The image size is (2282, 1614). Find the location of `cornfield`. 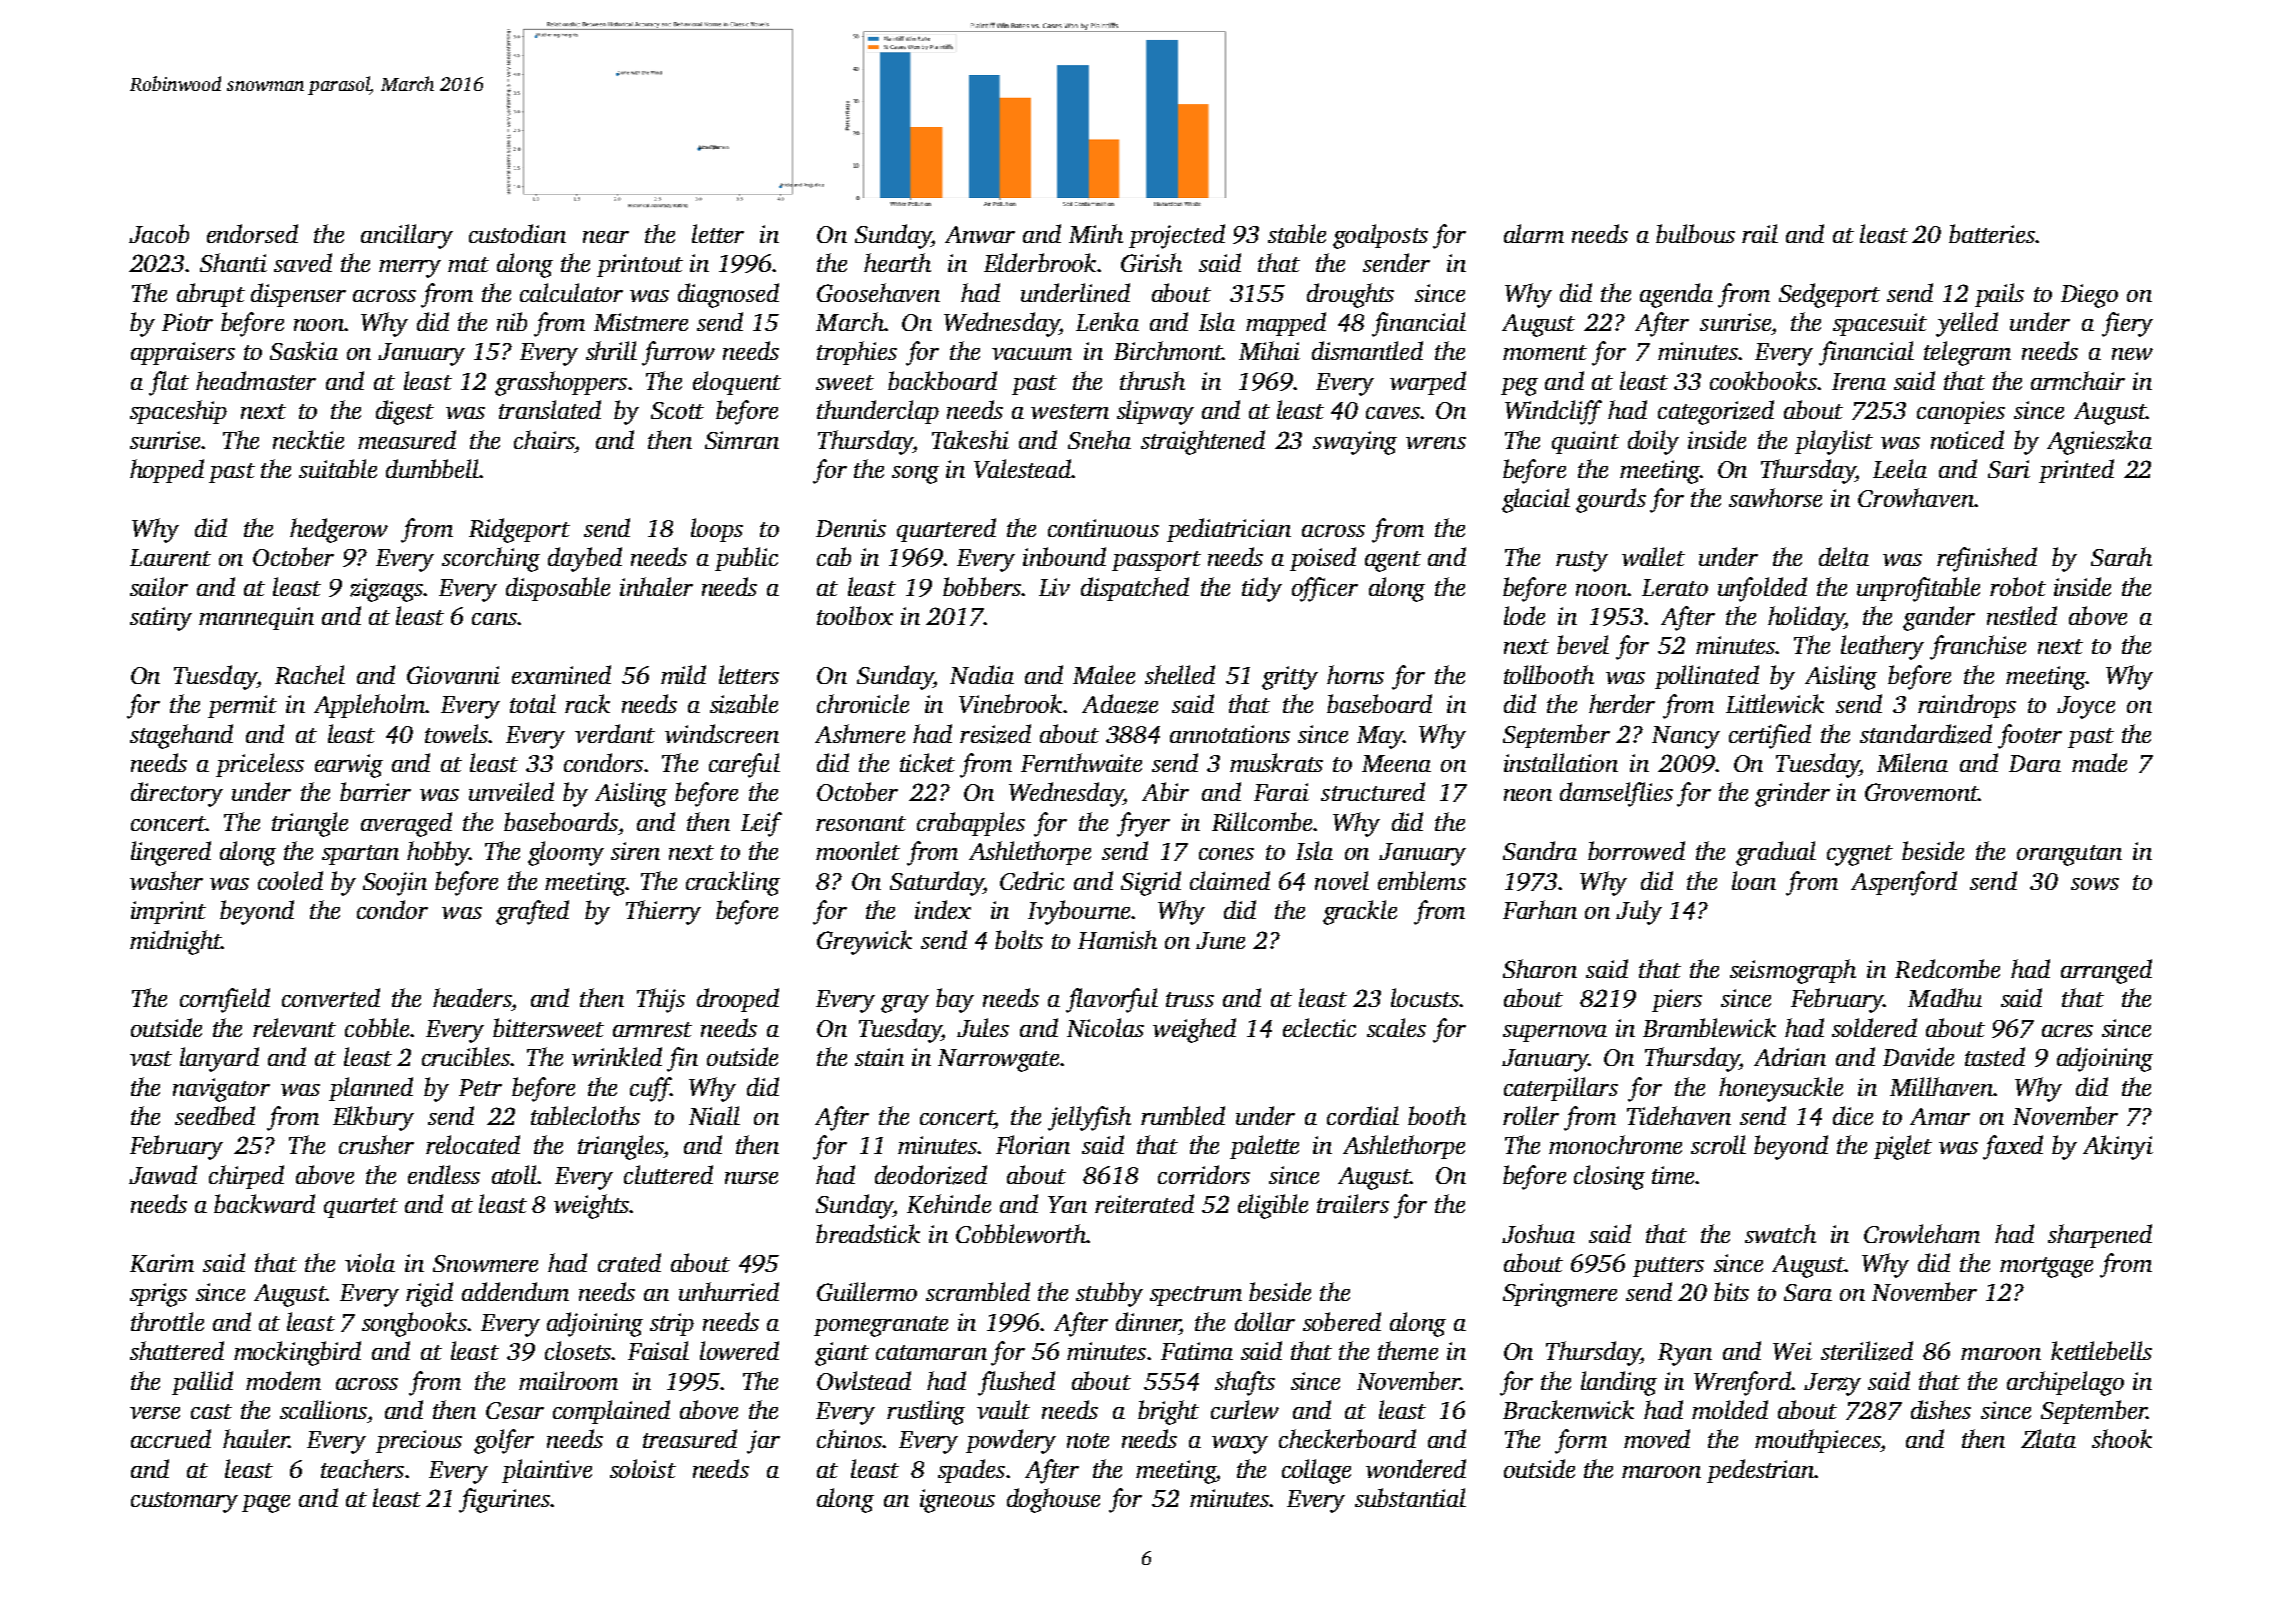

cornfield is located at coordinates (225, 1000).
